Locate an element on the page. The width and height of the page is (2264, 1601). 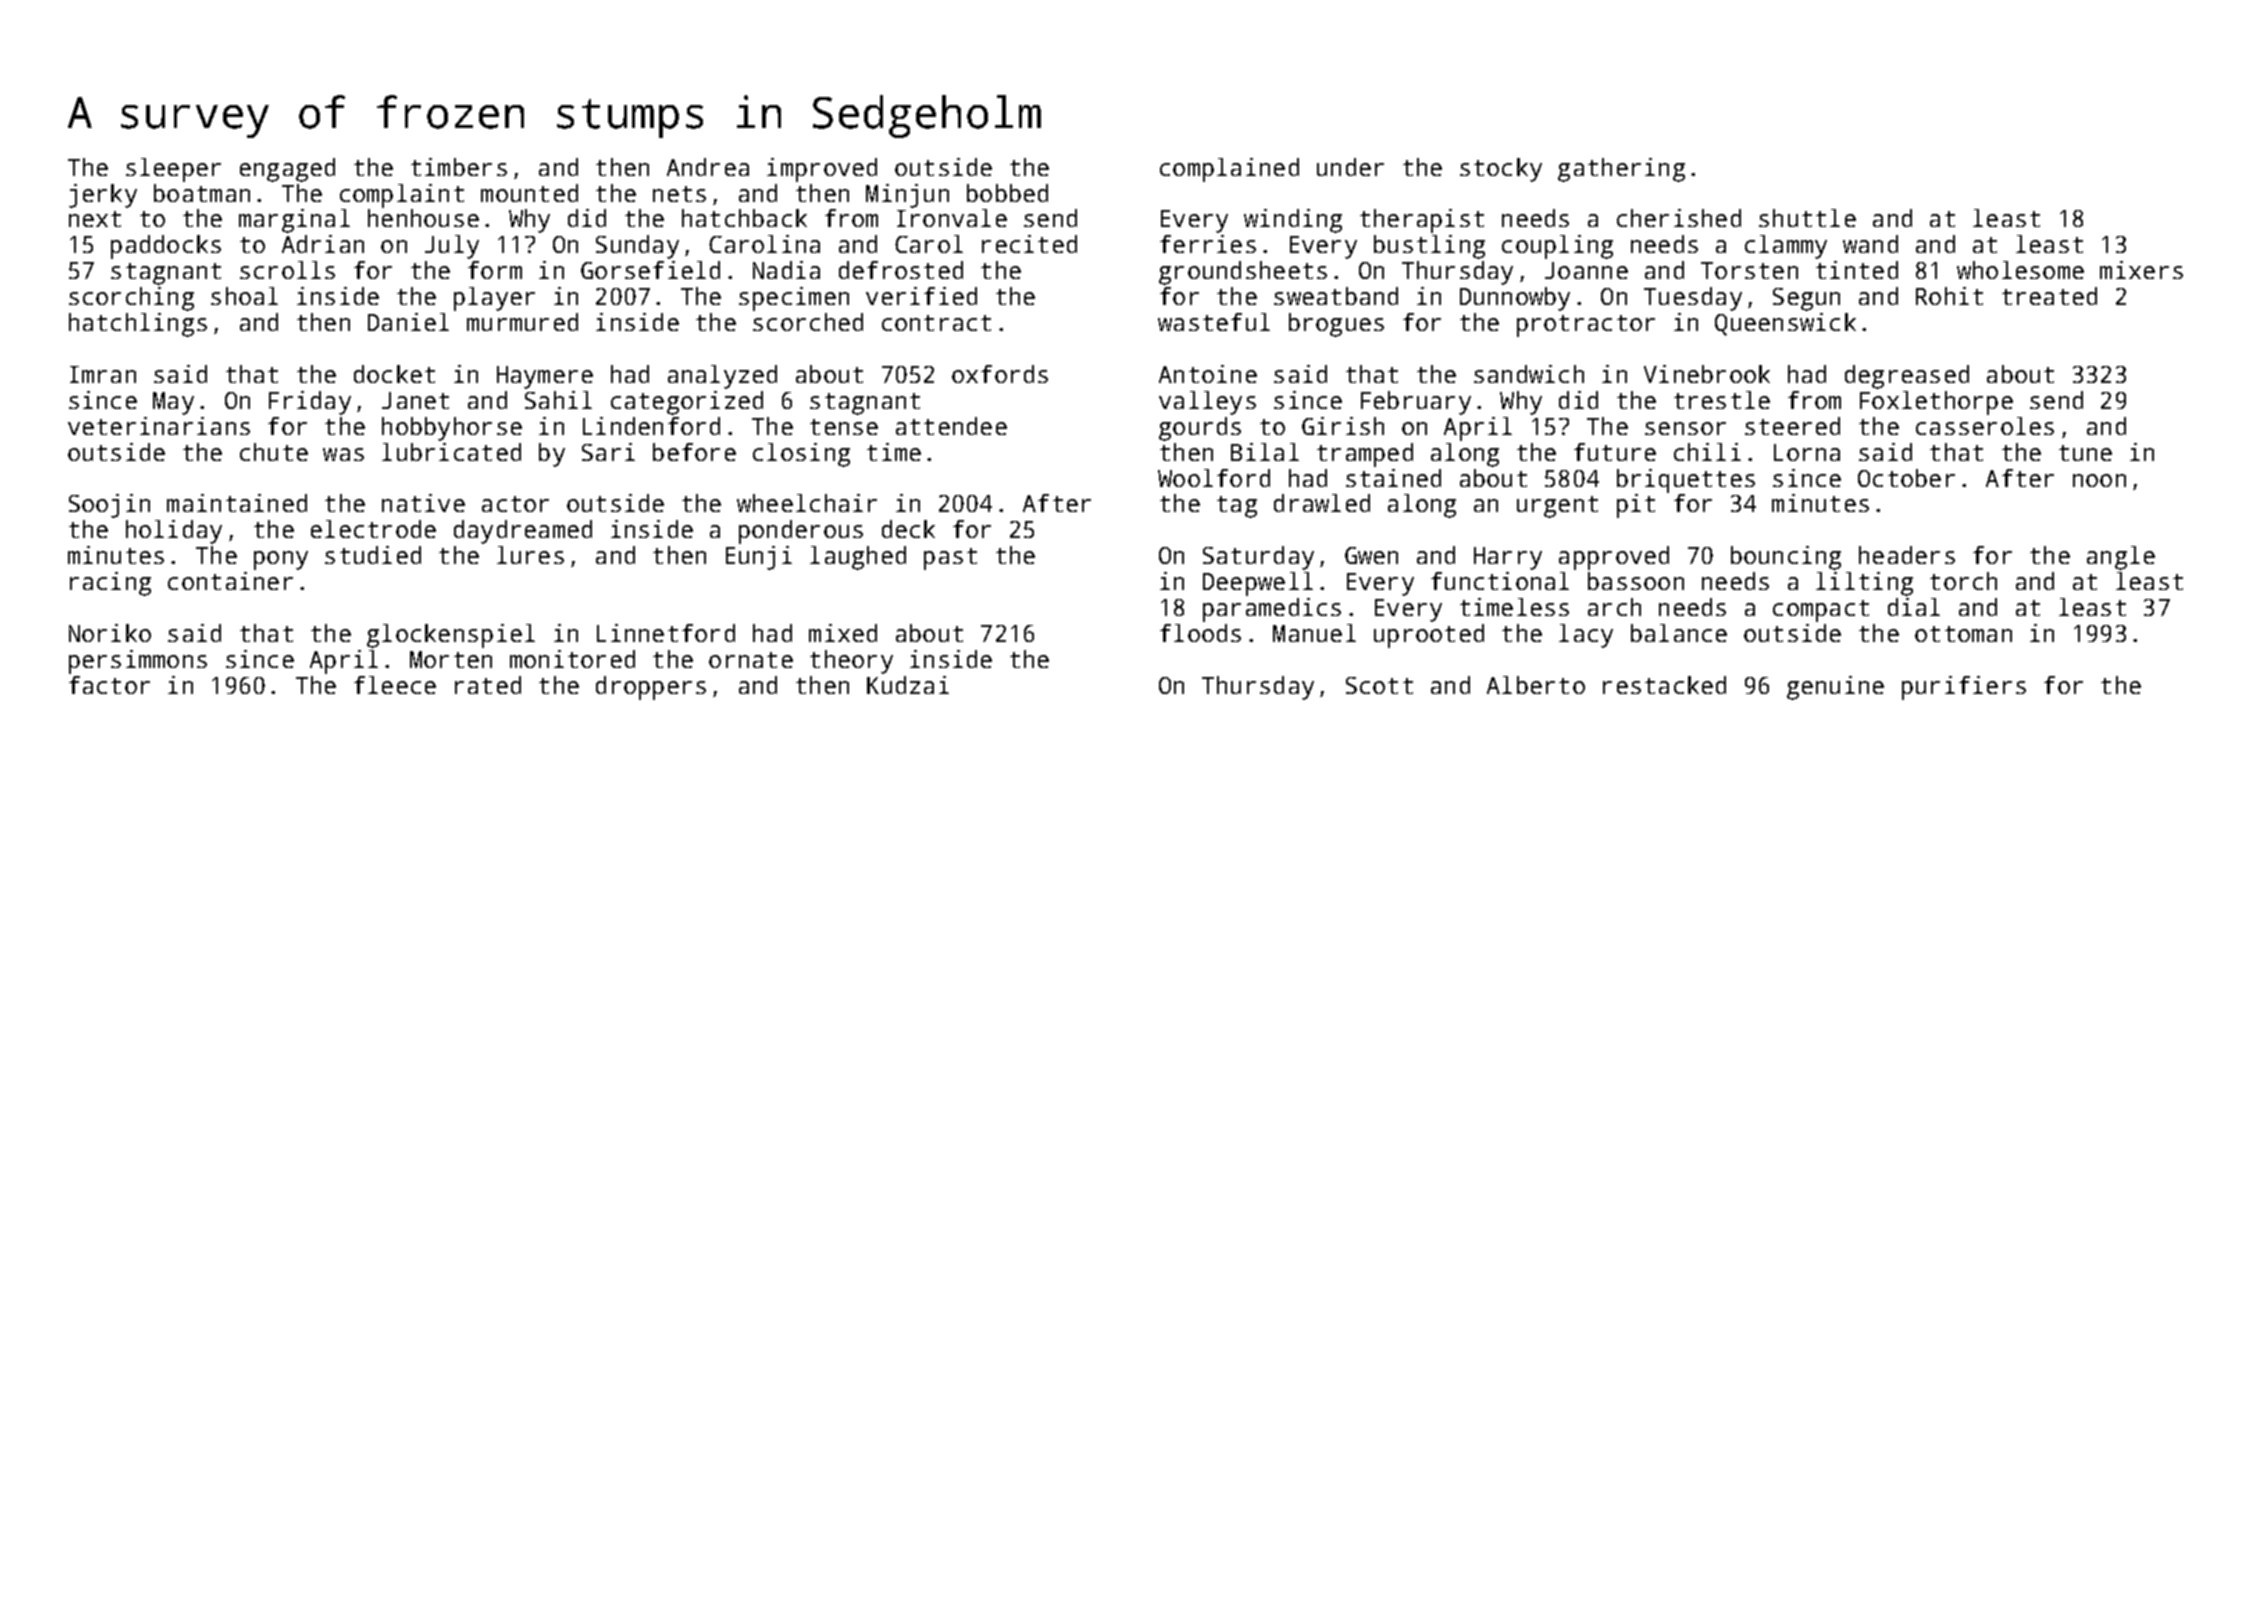
Torsten is located at coordinates (1749, 270).
